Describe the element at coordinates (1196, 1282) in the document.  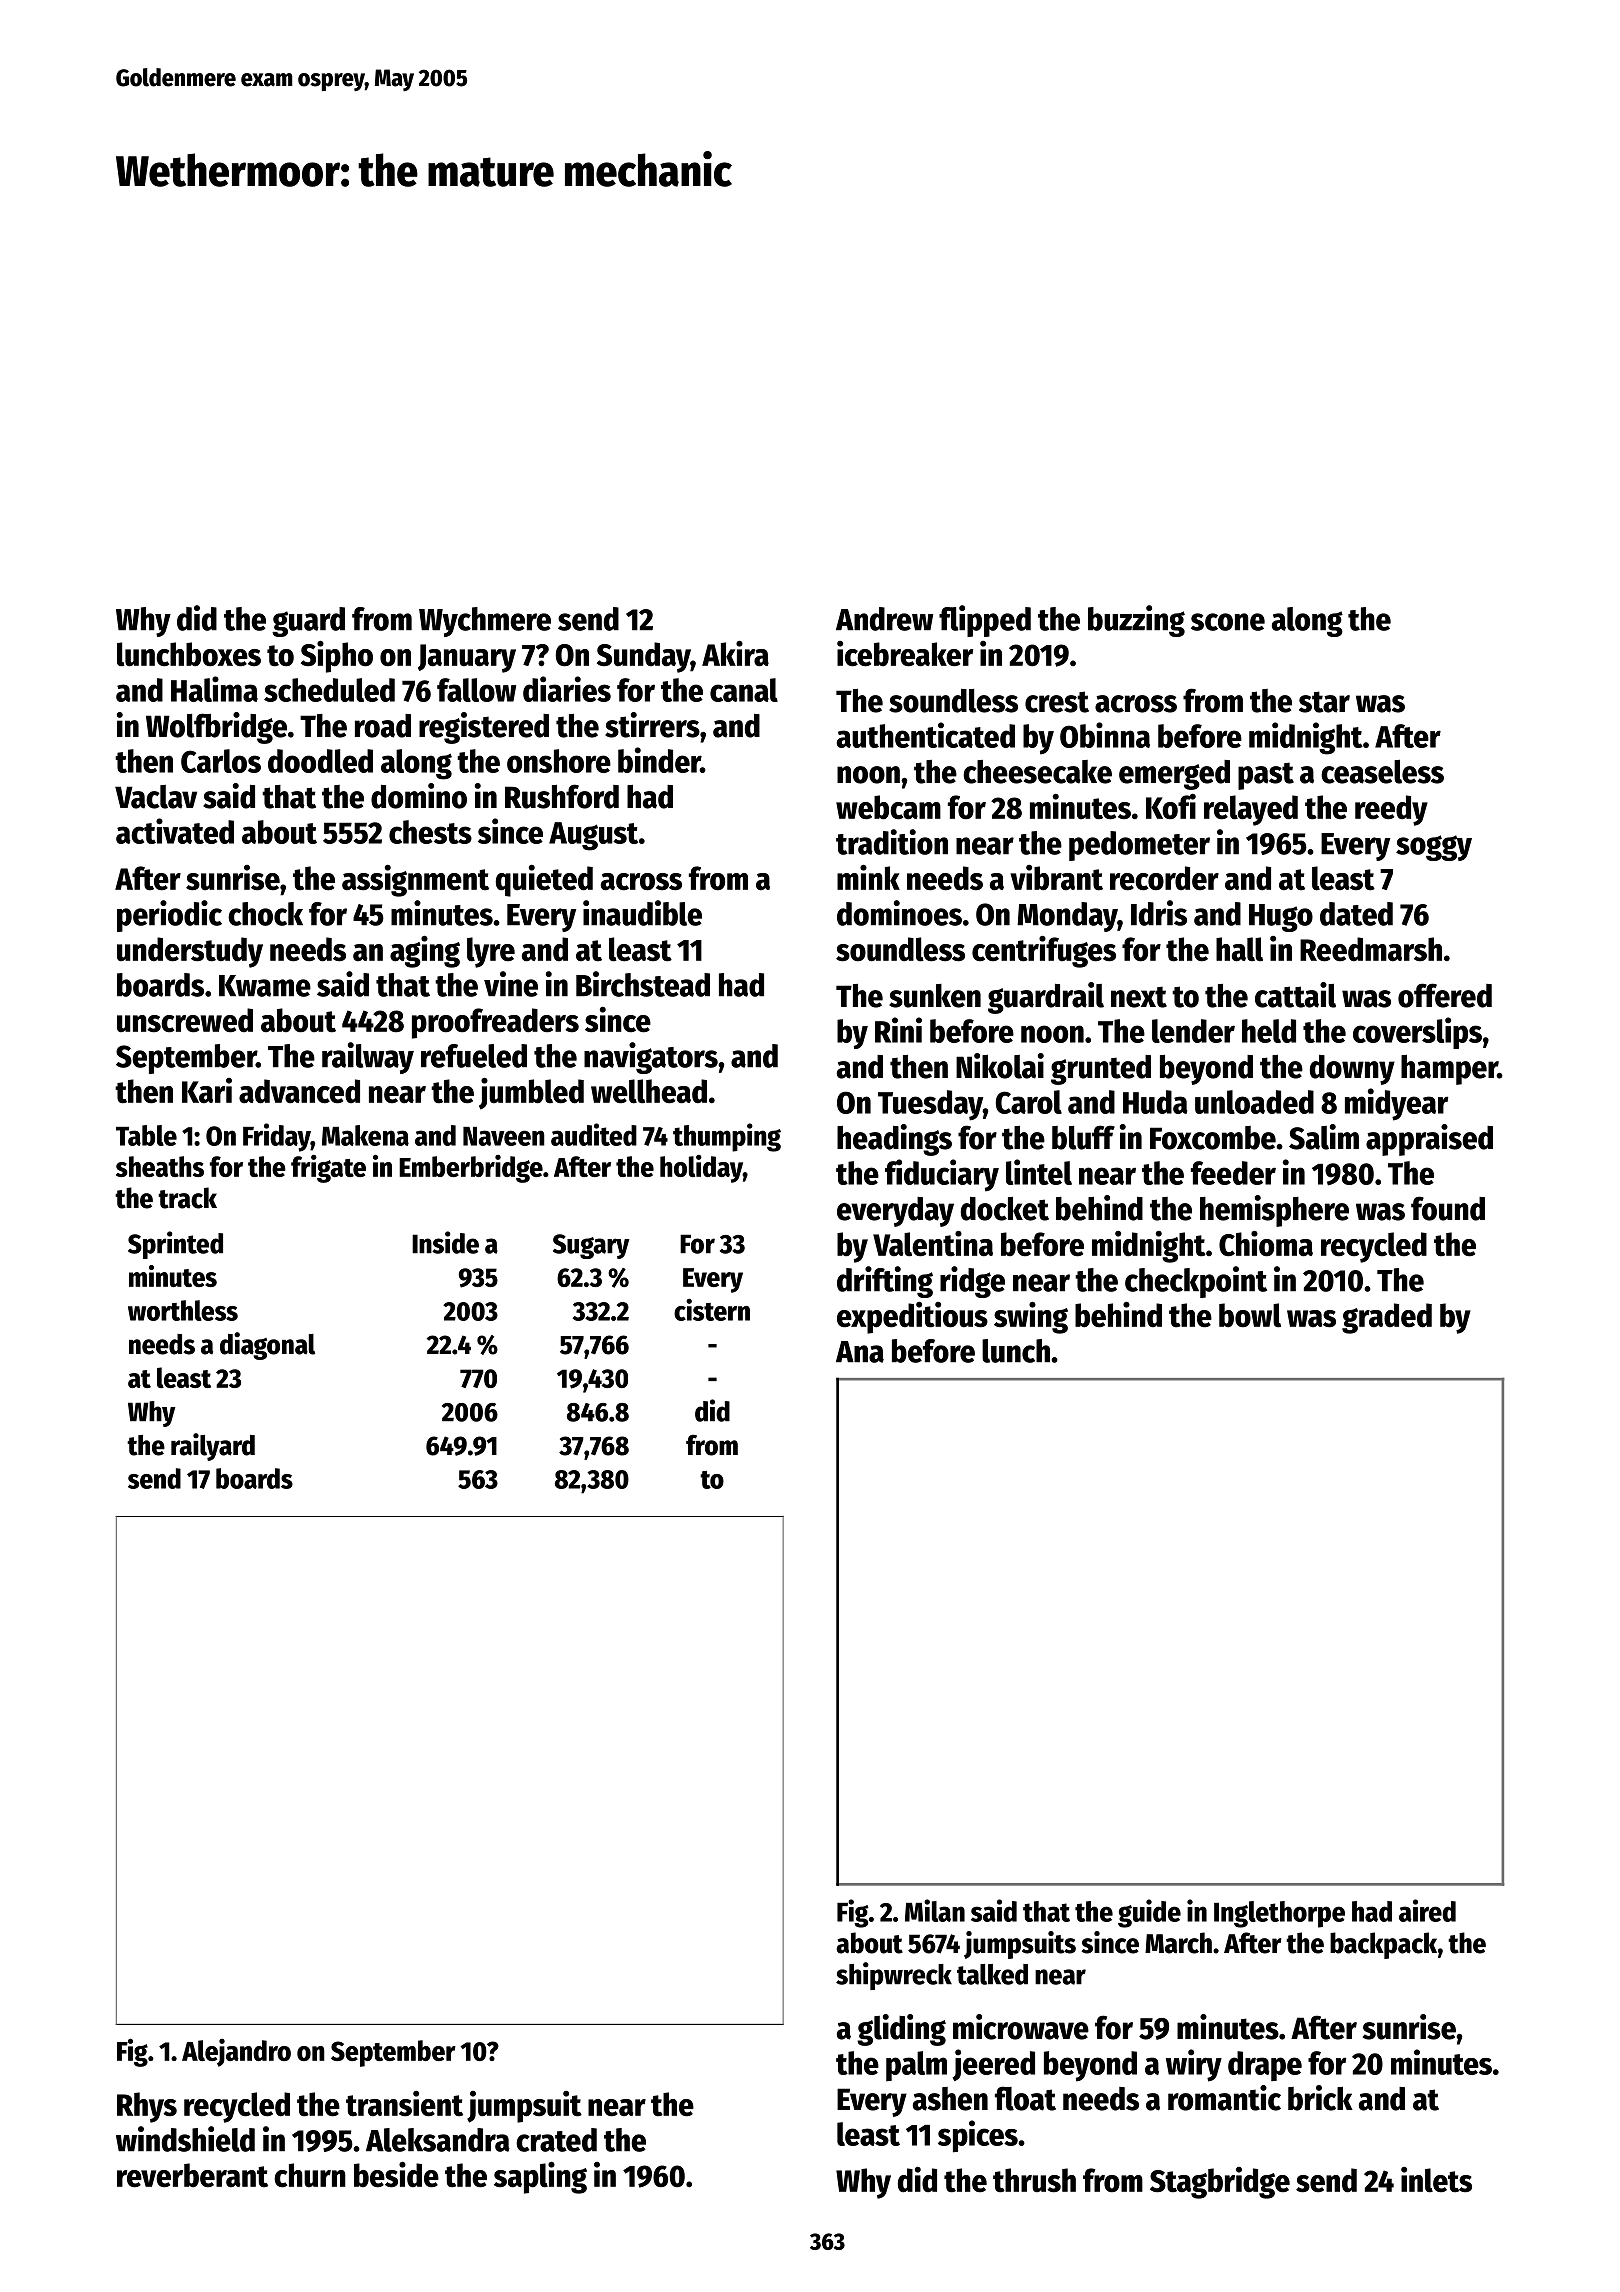
I see `checkpoint` at that location.
